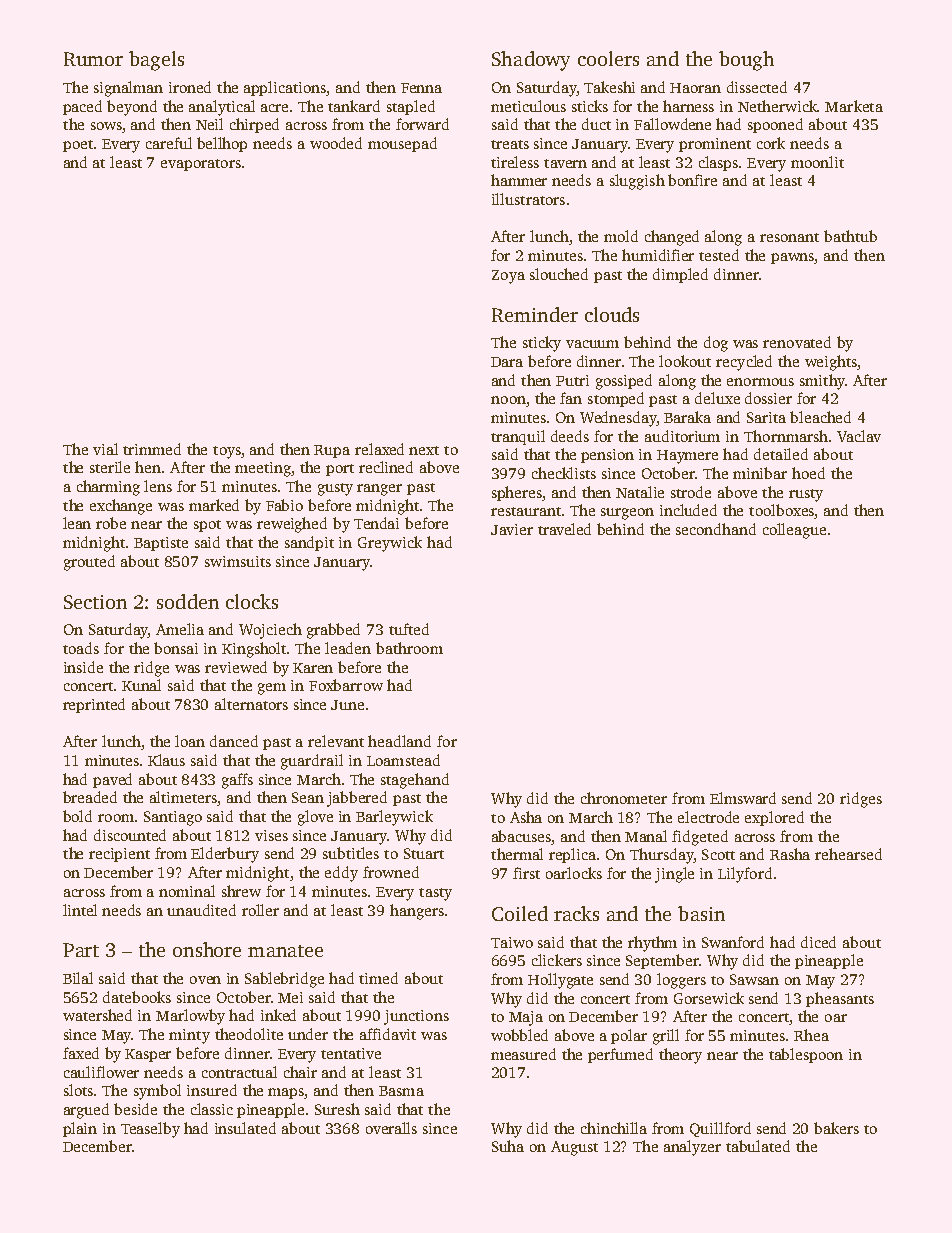  Describe the element at coordinates (166, 760) in the image. I see `Klaus` at that location.
